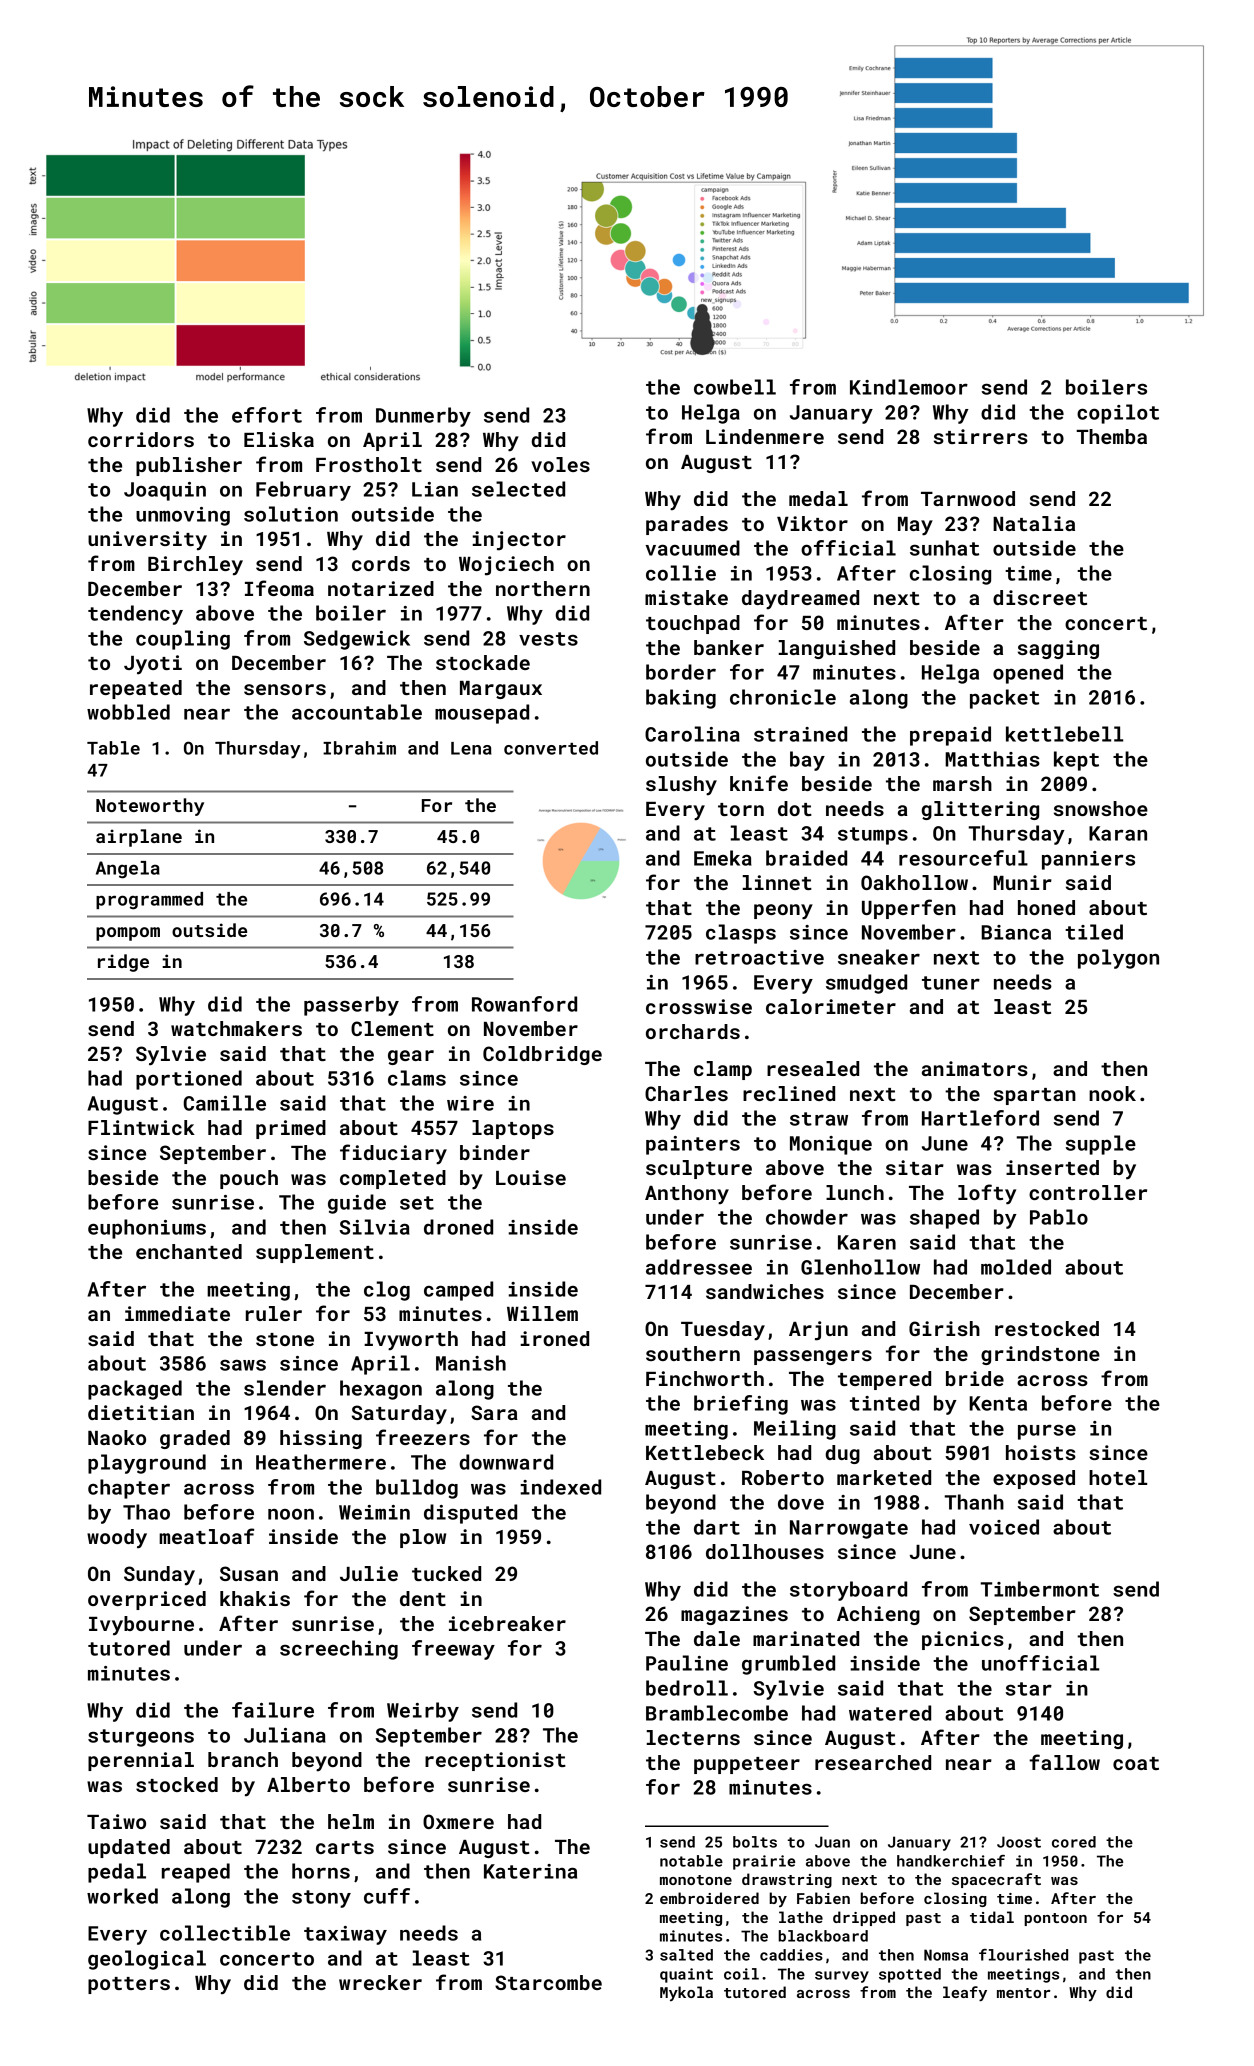  What do you see at coordinates (1034, 523) in the image?
I see `Natalia` at bounding box center [1034, 523].
